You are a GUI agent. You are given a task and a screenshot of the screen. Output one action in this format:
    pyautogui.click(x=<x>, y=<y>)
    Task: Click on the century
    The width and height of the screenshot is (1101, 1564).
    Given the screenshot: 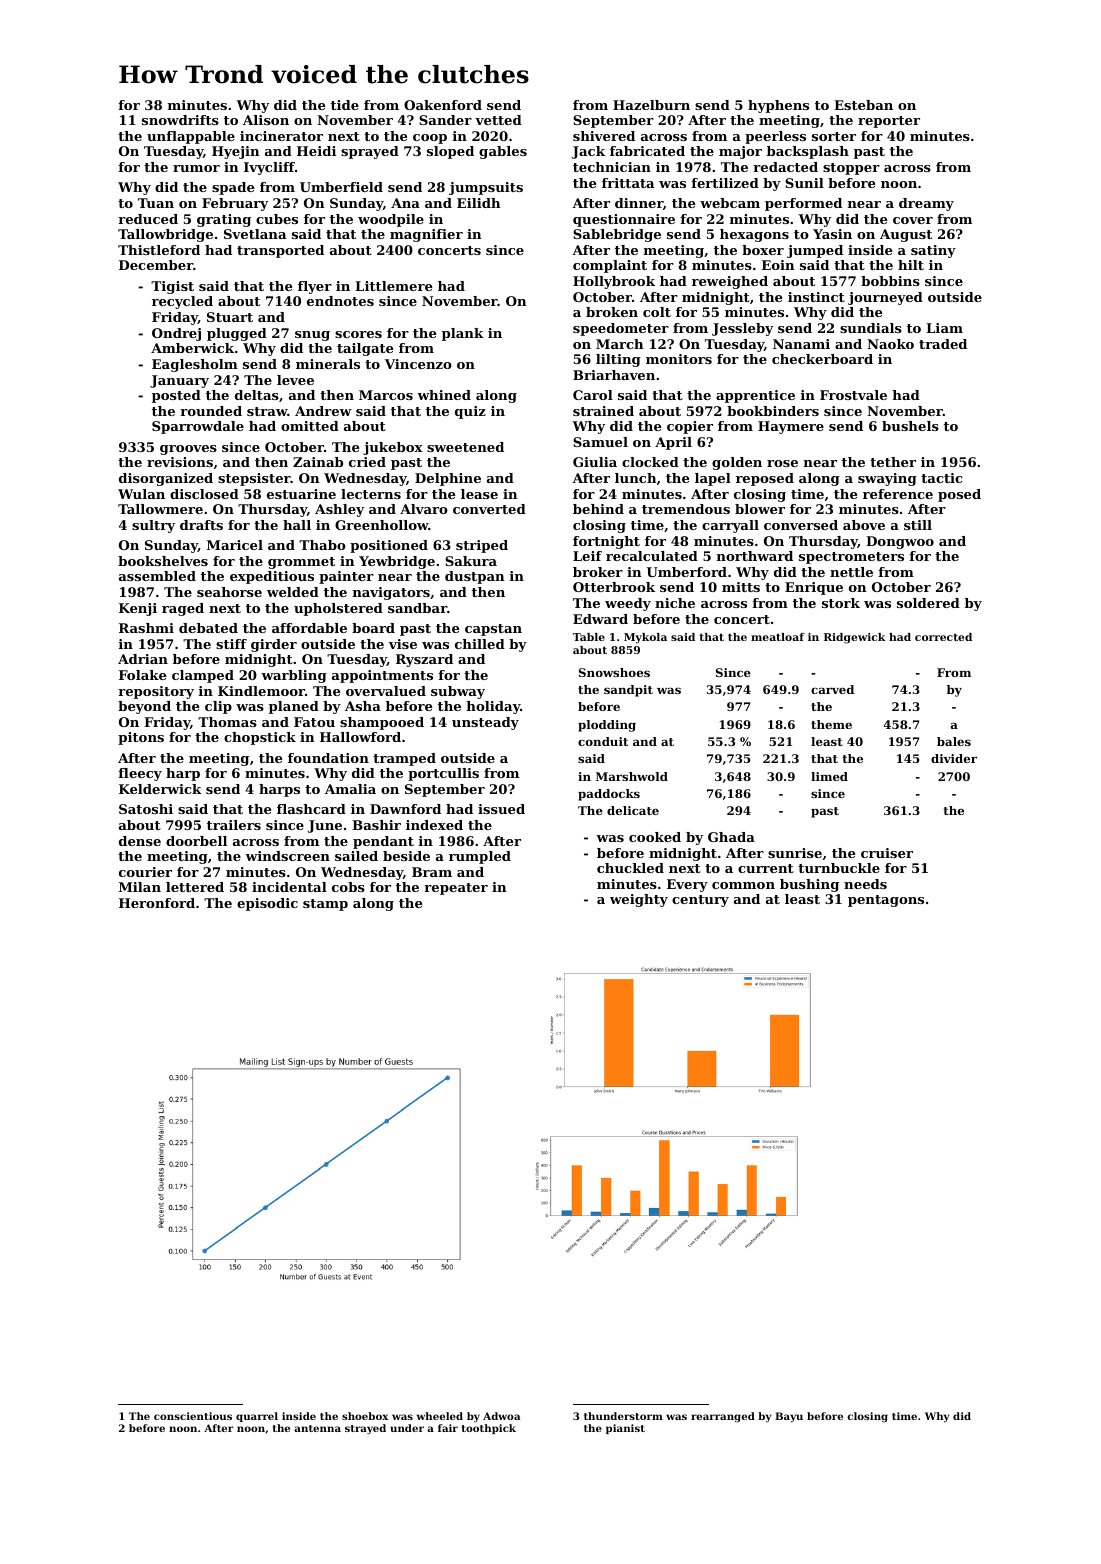 What is the action you would take?
    pyautogui.click(x=700, y=901)
